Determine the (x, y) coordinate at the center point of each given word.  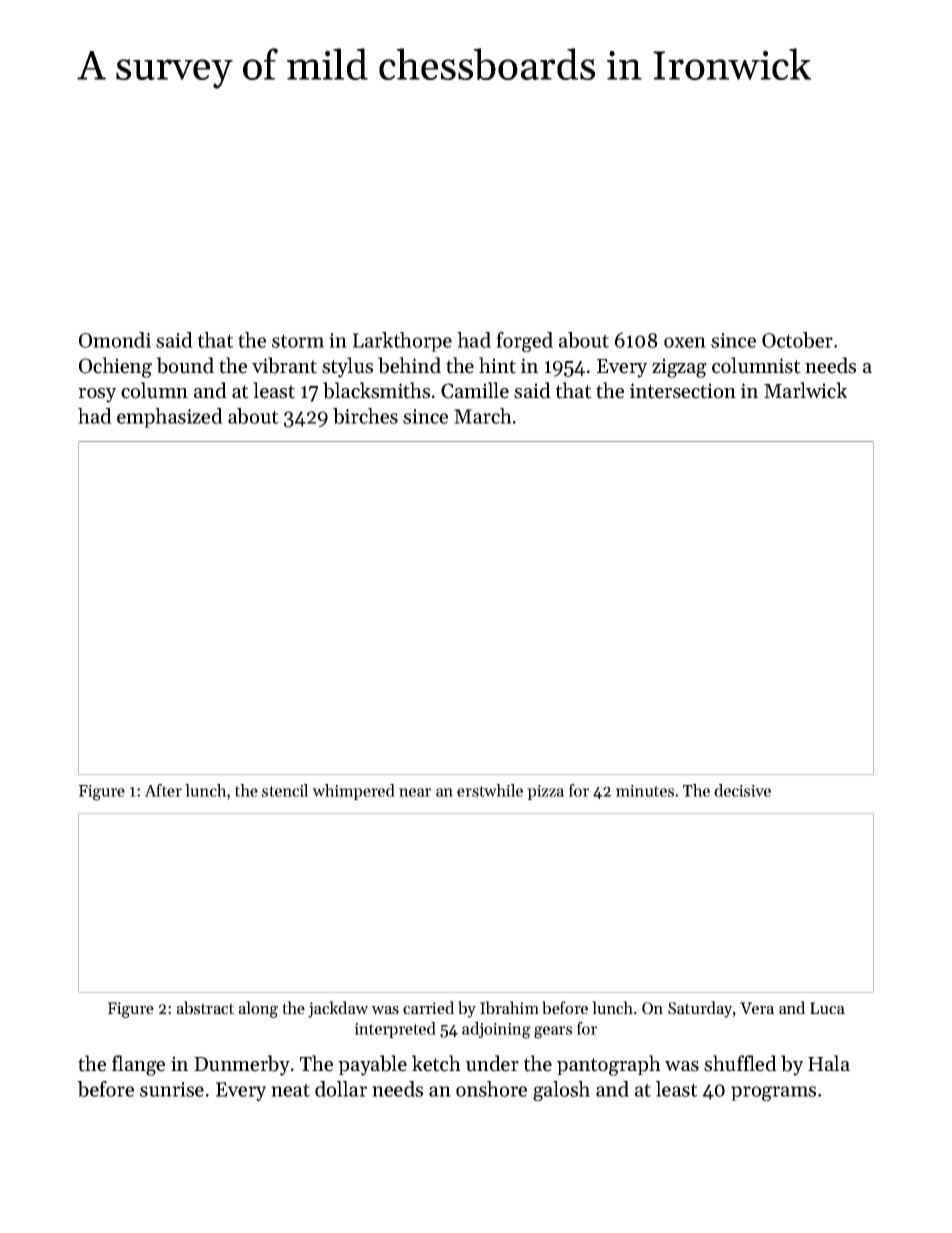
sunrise (172, 1089)
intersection (683, 391)
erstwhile (490, 790)
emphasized (170, 418)
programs (773, 1093)
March (483, 416)
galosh (561, 1091)
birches (365, 416)
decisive (742, 790)
